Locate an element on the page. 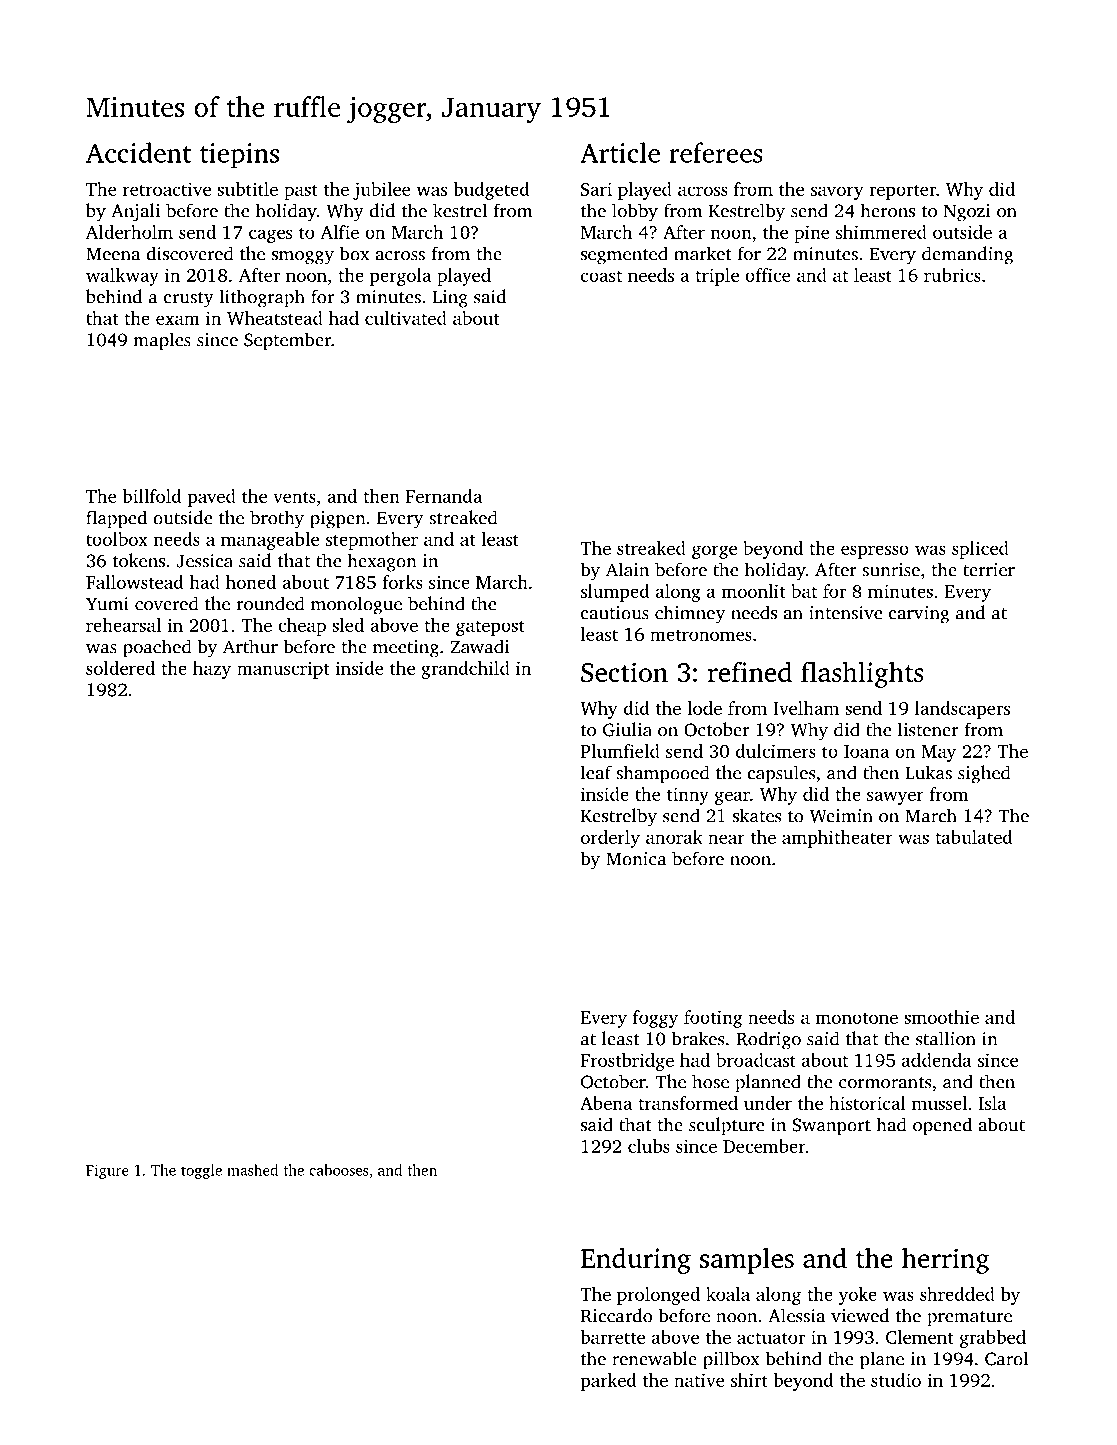 This image has height=1445, width=1117. Weimin is located at coordinates (841, 816).
